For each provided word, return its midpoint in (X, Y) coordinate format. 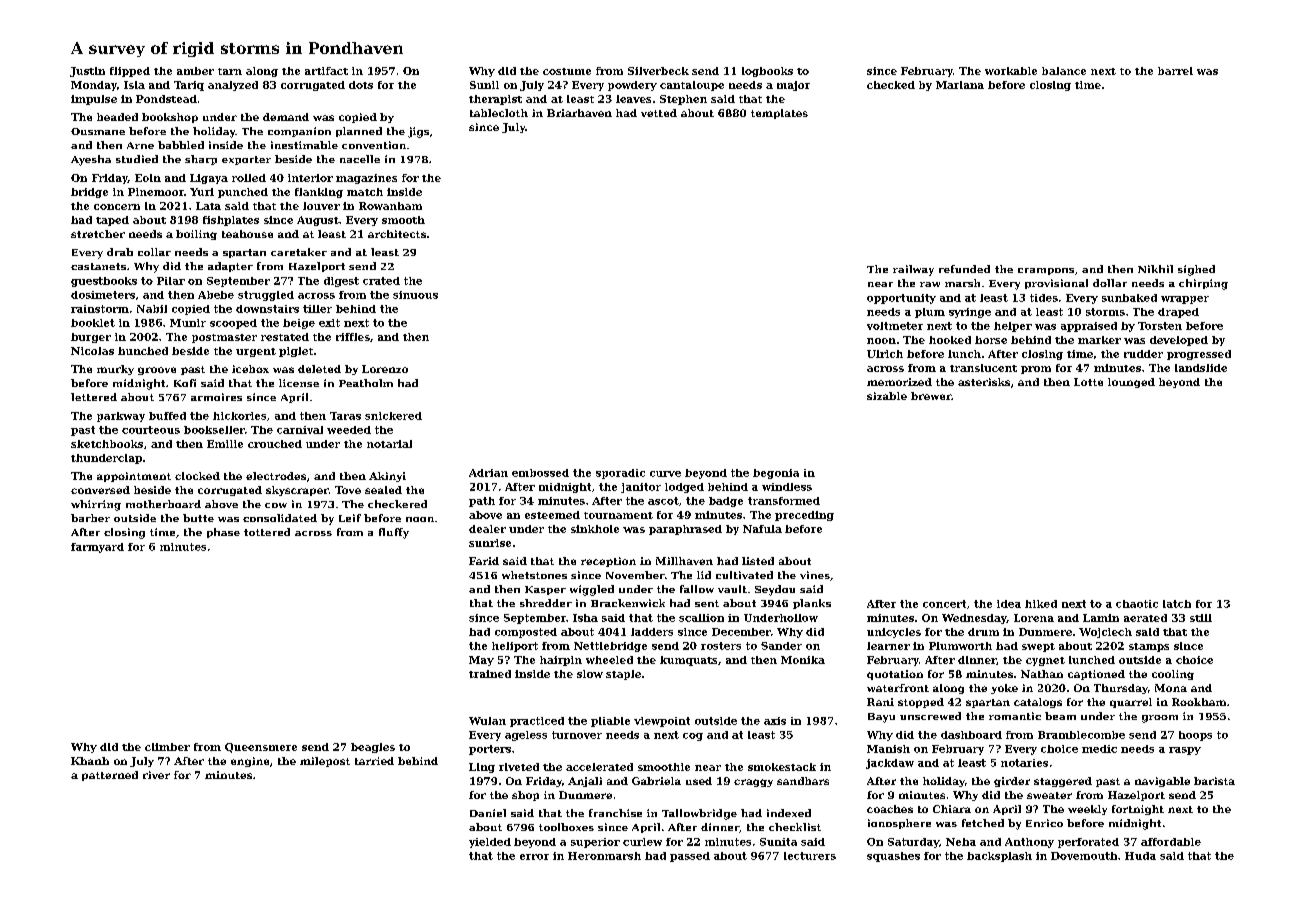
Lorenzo (385, 369)
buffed (167, 416)
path (482, 502)
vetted (659, 113)
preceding (804, 516)
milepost (325, 762)
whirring (96, 505)
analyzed (233, 86)
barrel (1175, 71)
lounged (1131, 383)
